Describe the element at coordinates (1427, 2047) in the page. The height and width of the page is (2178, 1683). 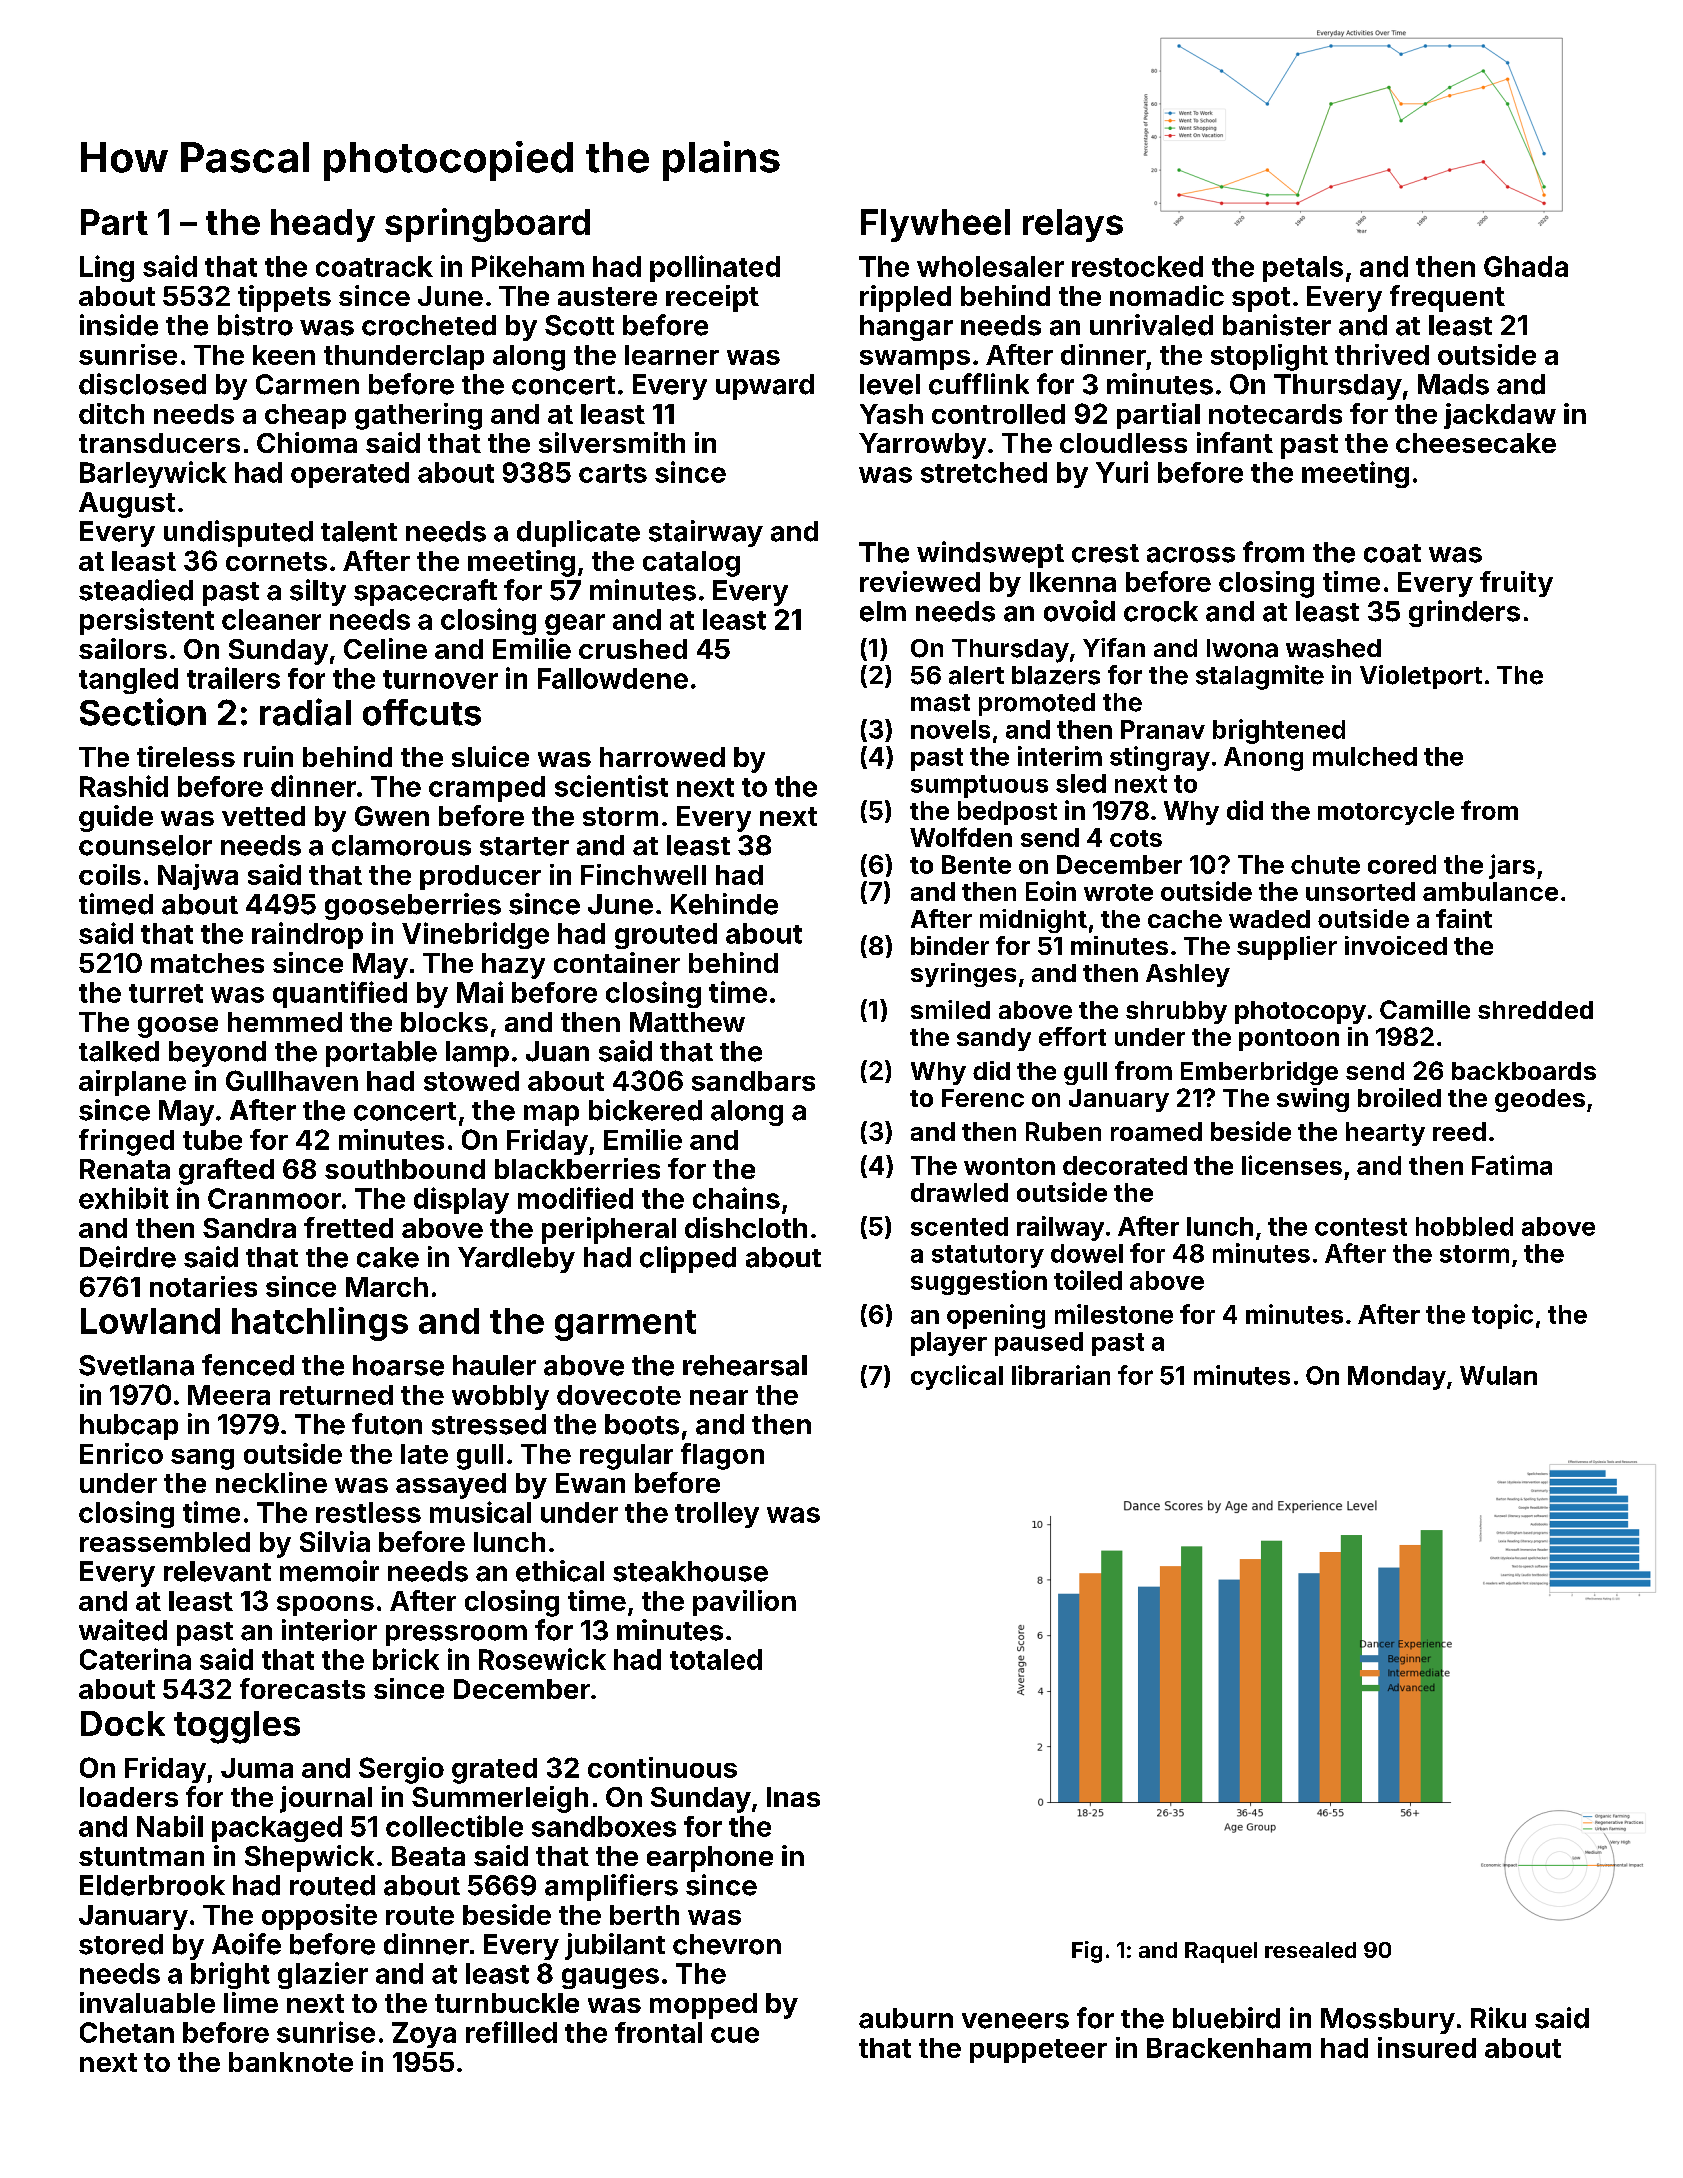
I see `insured` at that location.
